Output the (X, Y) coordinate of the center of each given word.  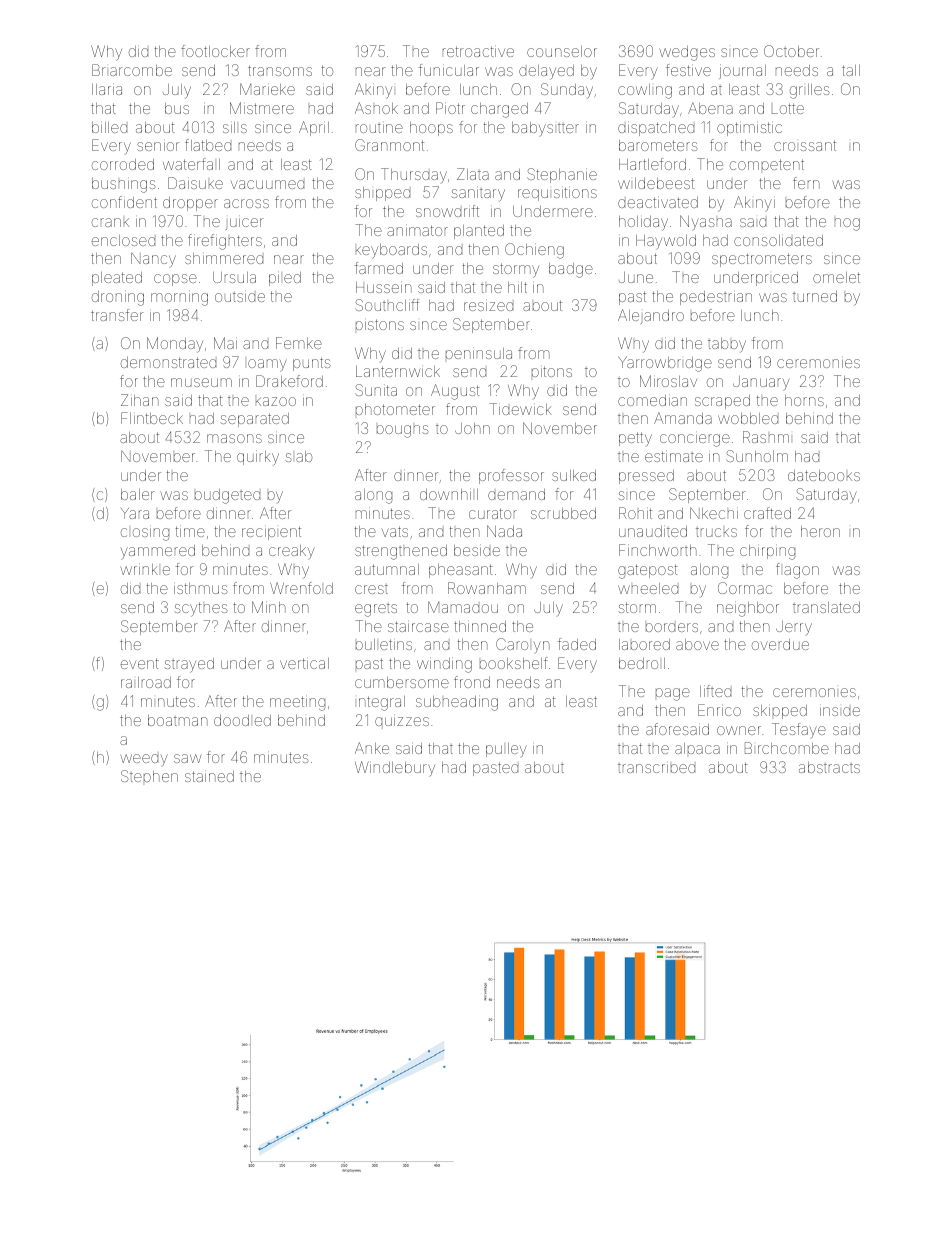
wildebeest (656, 183)
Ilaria (107, 89)
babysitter (545, 129)
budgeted (227, 496)
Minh (269, 607)
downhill (449, 494)
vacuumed (267, 184)
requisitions (557, 193)
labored (644, 644)
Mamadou (463, 607)
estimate (674, 456)
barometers (658, 145)
